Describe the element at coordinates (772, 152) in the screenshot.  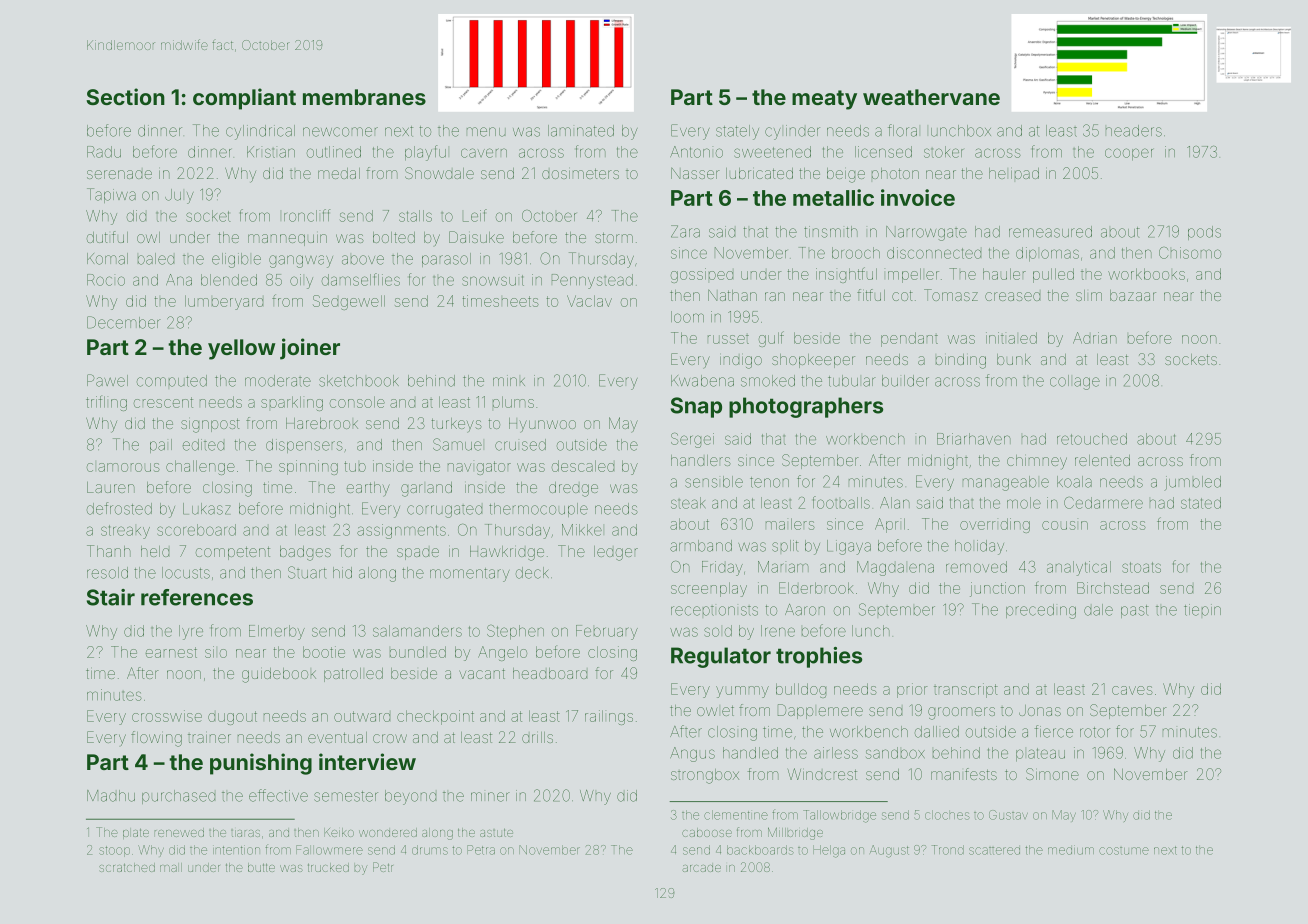
I see `sweetened` at that location.
